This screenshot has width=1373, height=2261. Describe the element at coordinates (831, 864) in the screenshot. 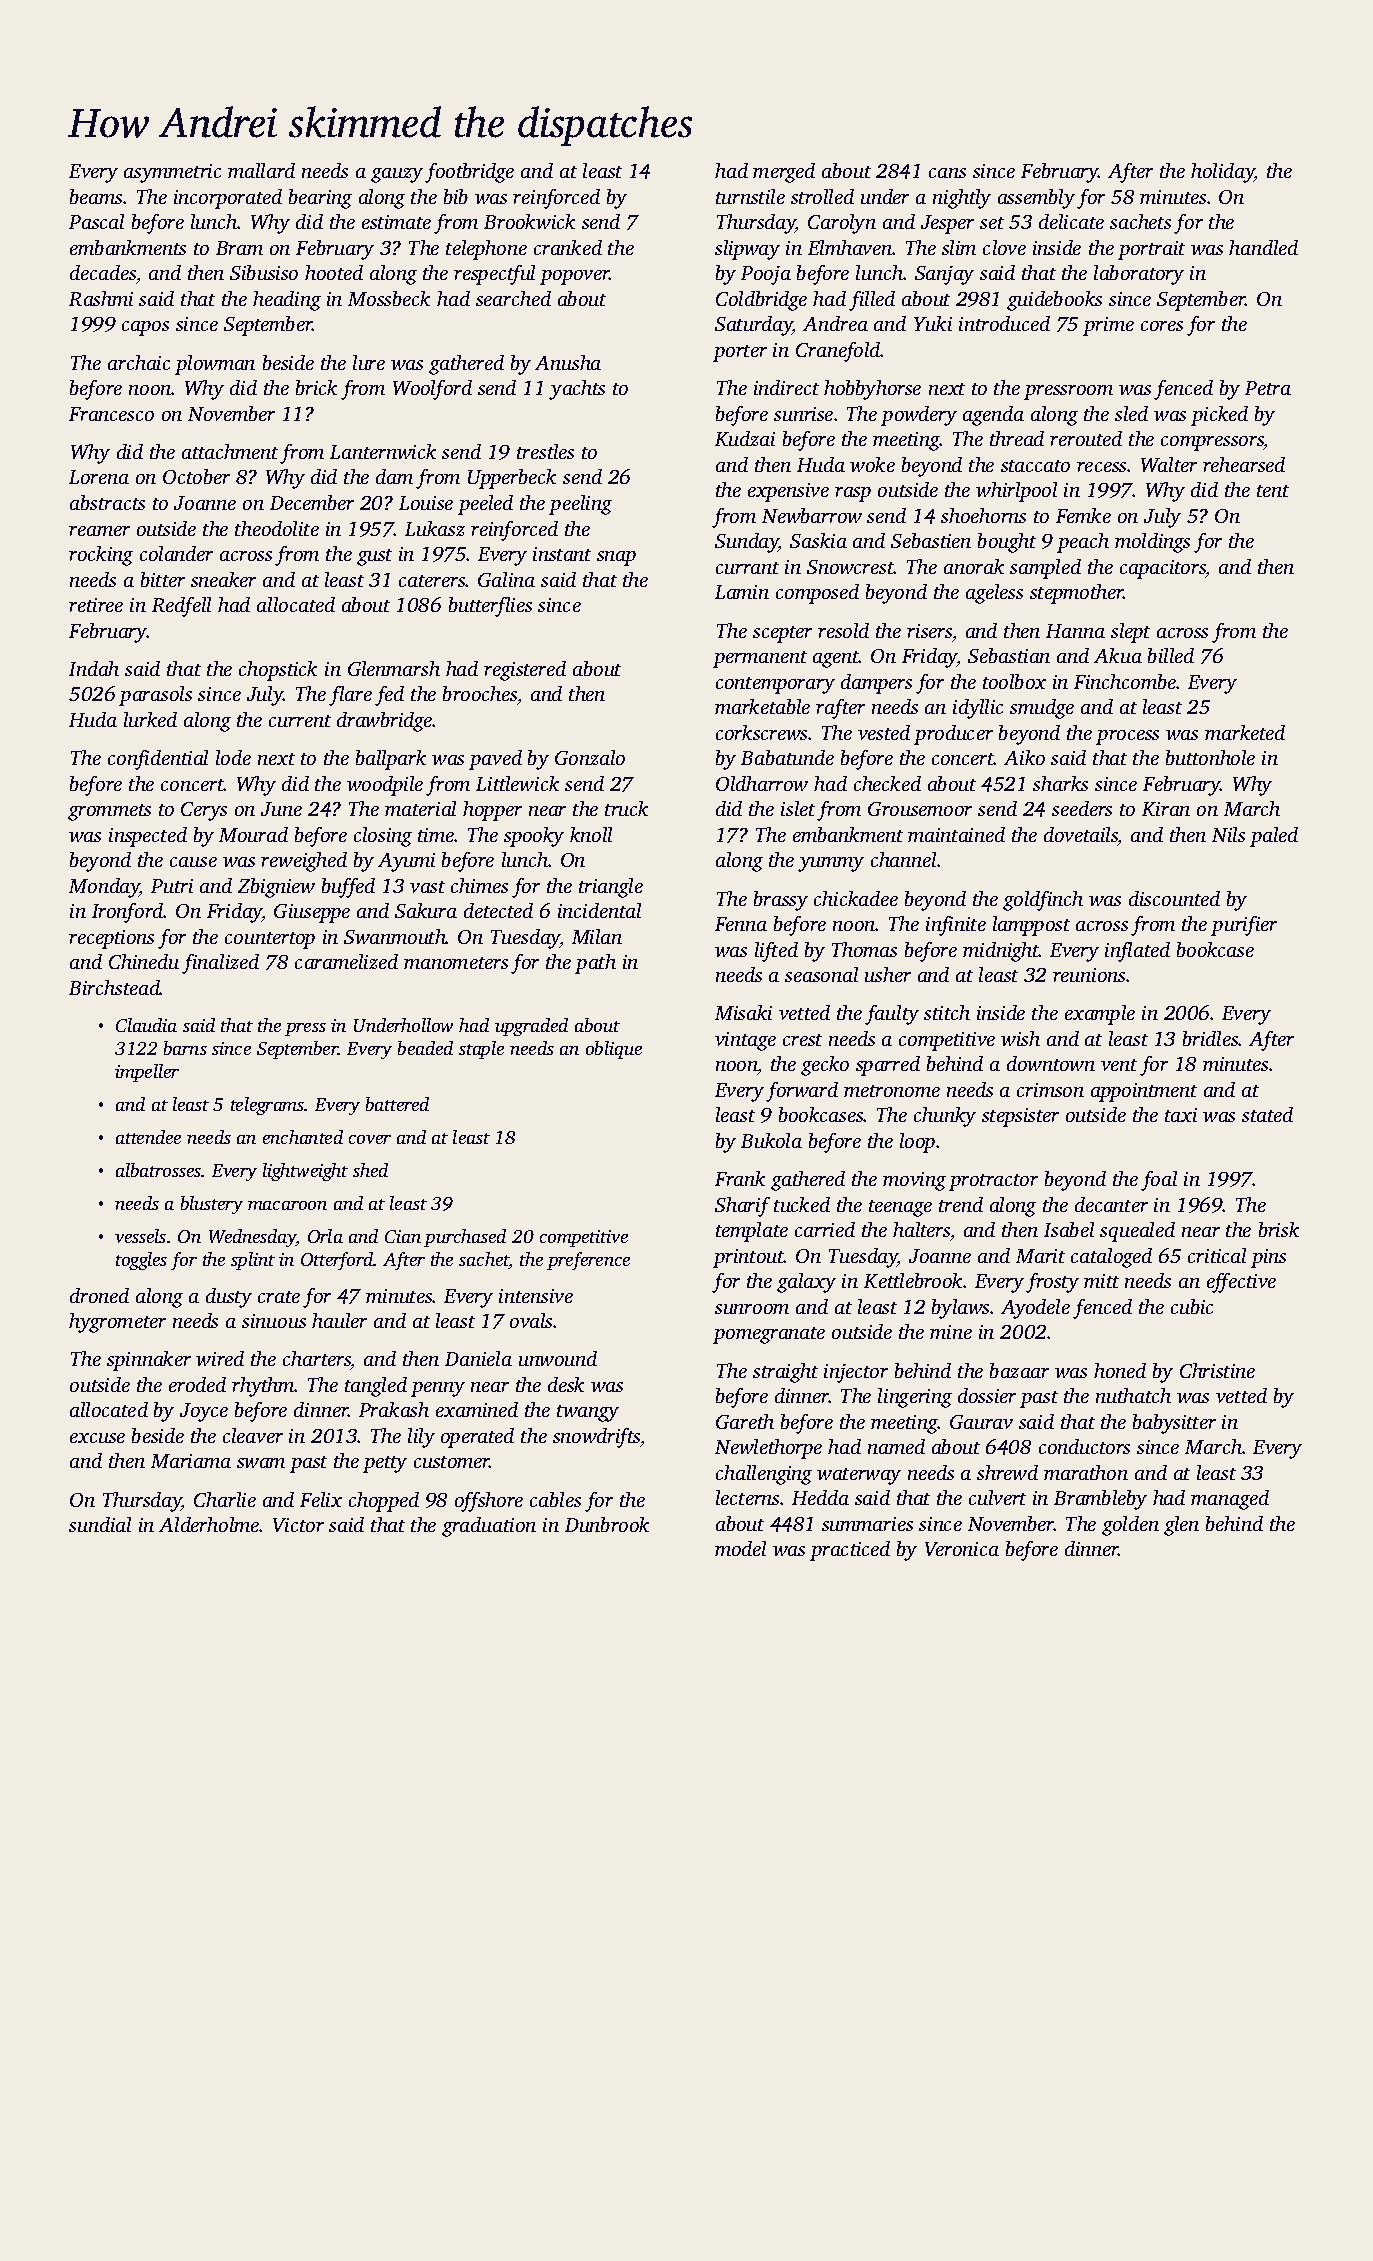

I see `yummy` at that location.
